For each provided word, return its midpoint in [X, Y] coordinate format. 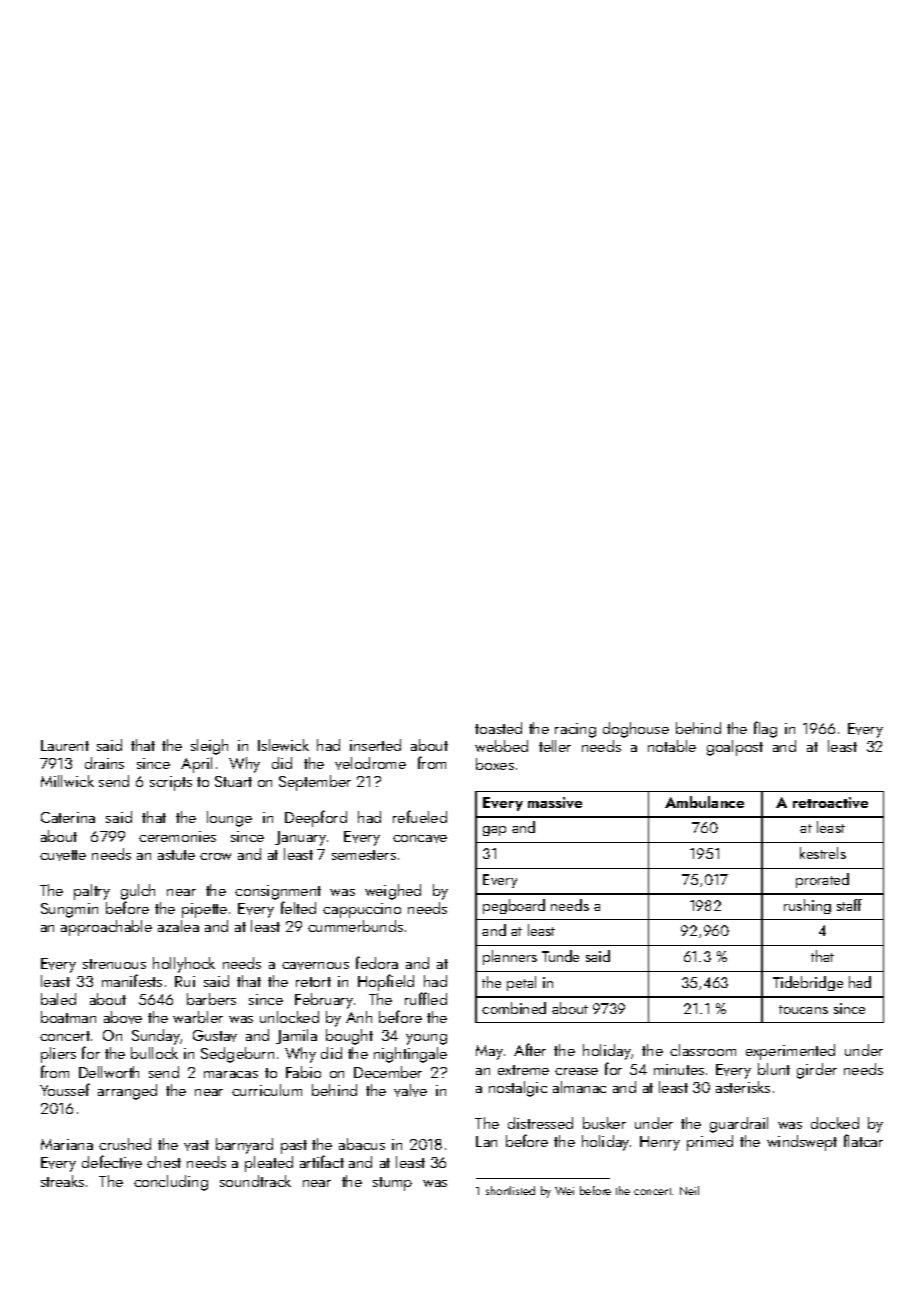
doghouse [636, 730]
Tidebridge [808, 983]
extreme [523, 1070]
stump [392, 1184]
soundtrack [255, 1181]
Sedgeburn [237, 1055]
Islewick [283, 745]
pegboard [514, 906]
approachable [106, 928]
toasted [498, 728]
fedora [377, 962]
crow [215, 856]
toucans [803, 1009]
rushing [807, 906]
